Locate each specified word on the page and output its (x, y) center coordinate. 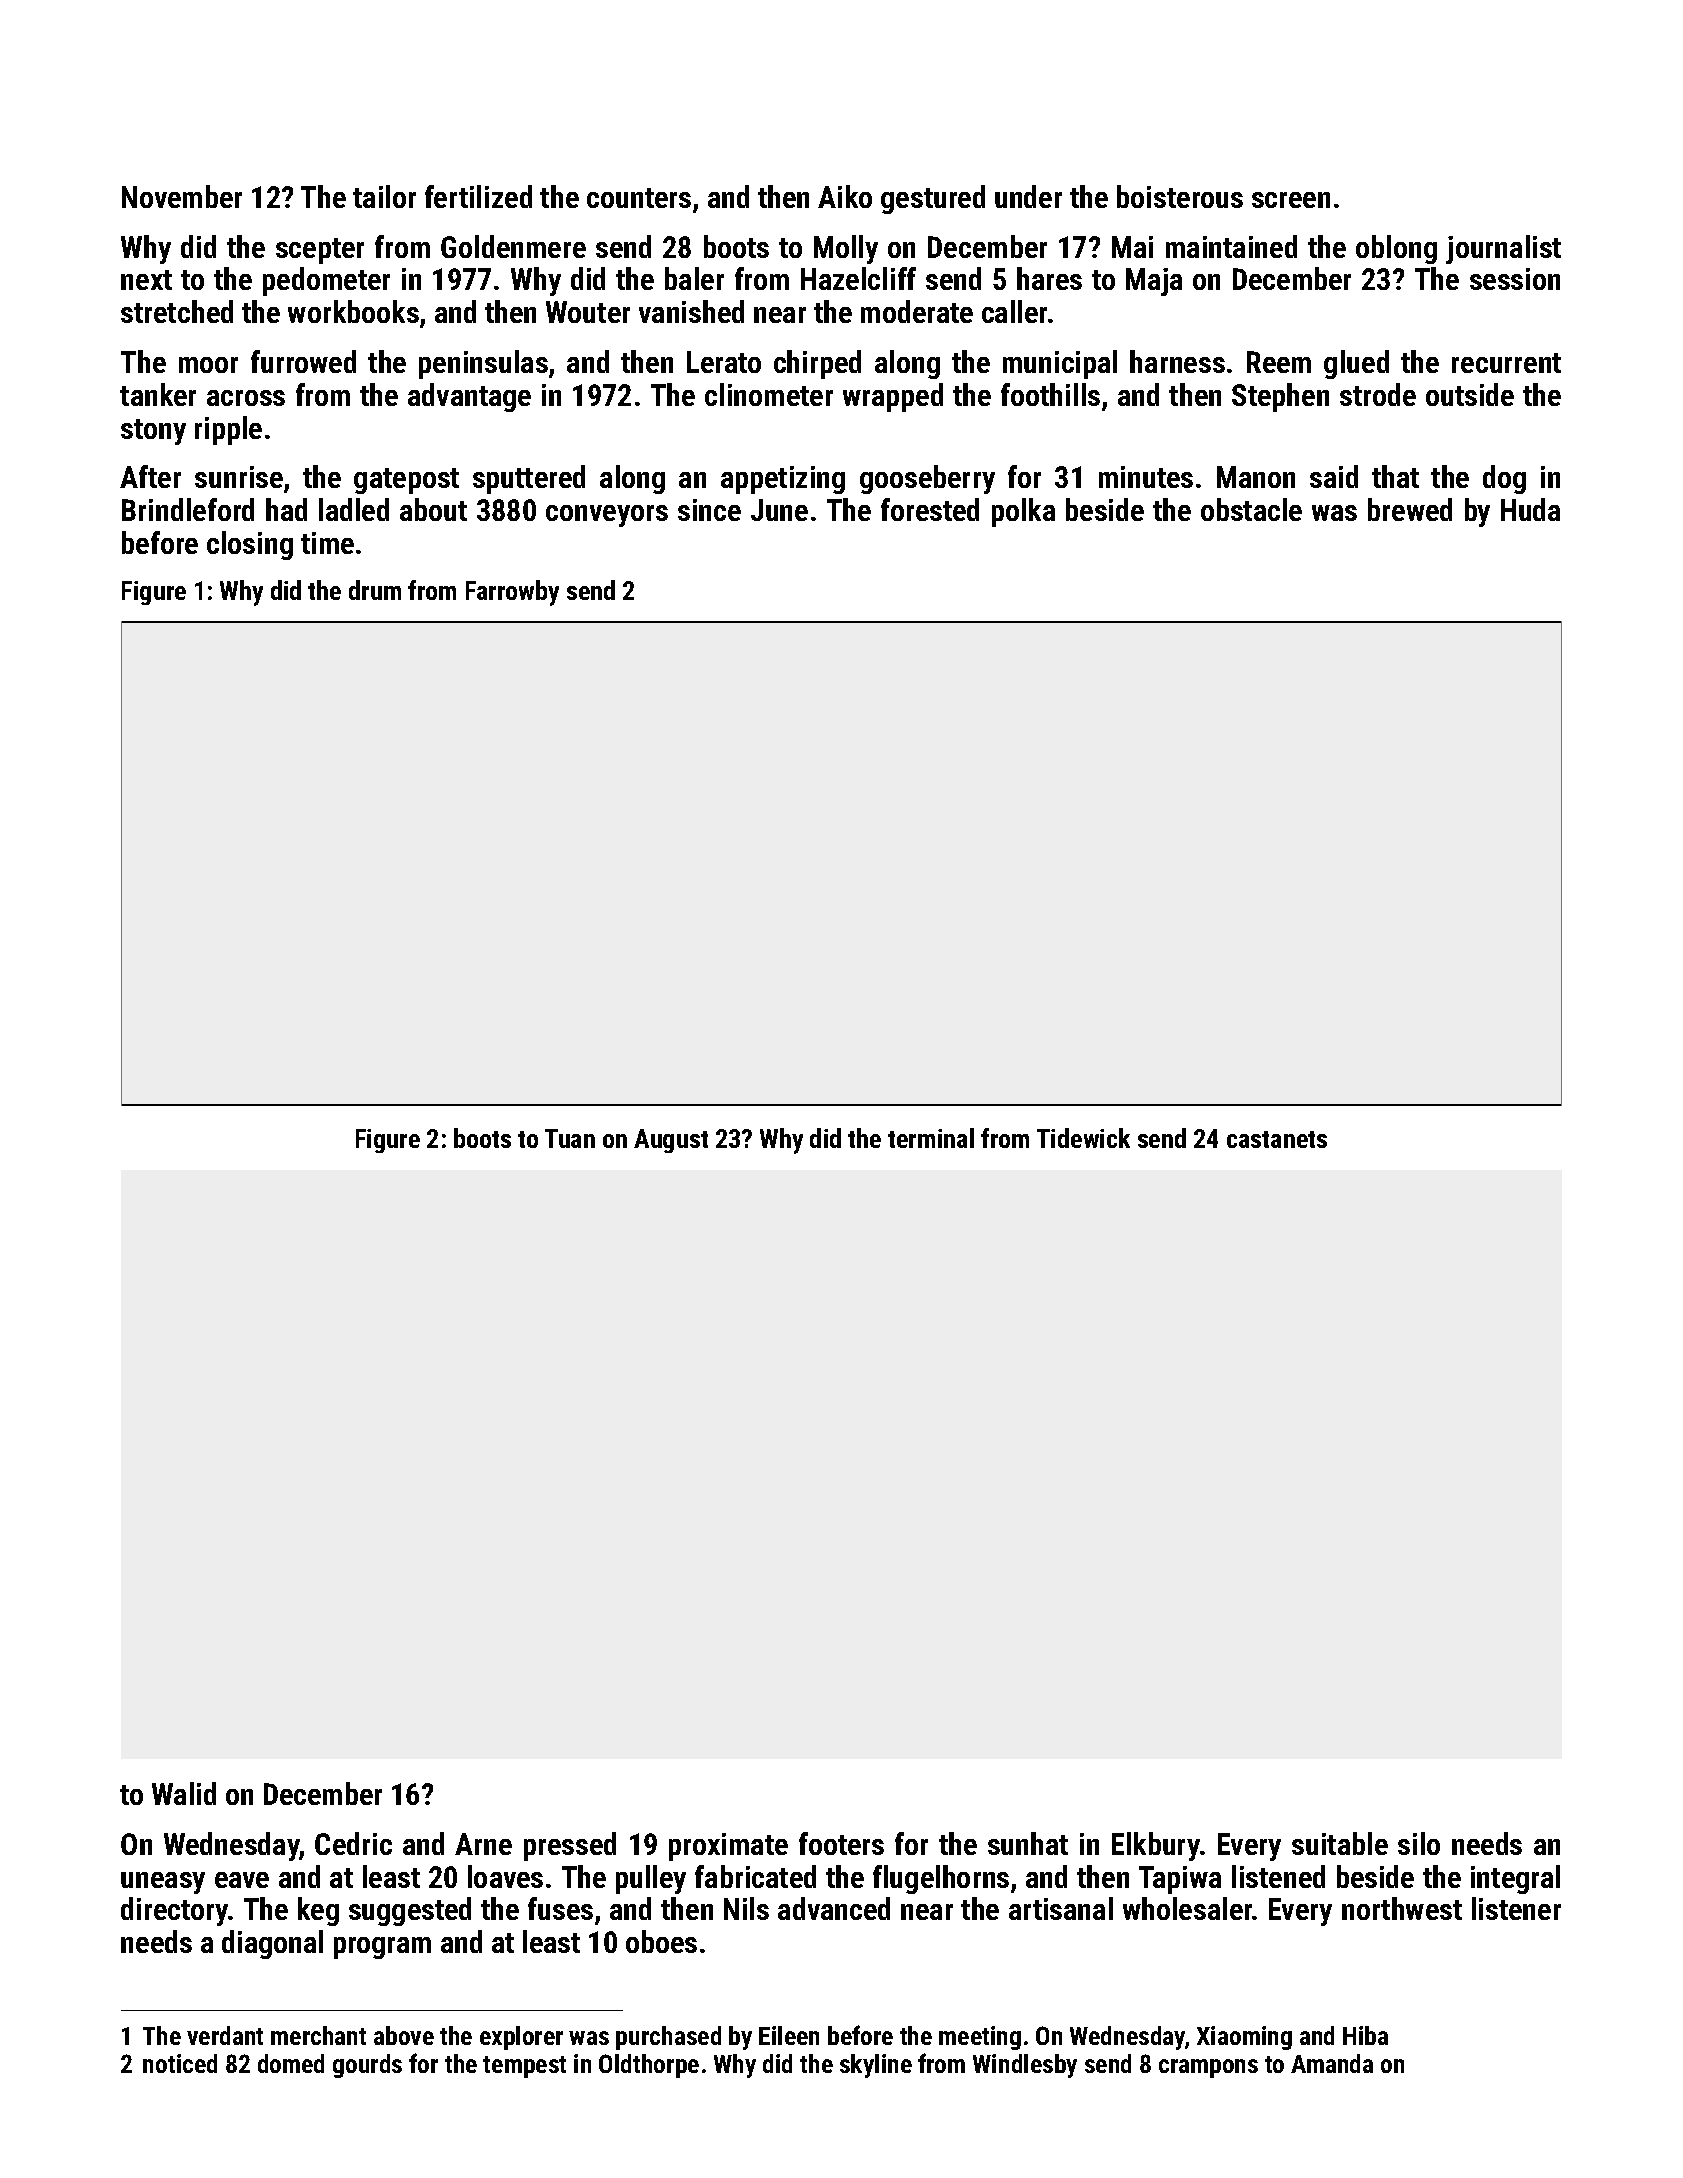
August (671, 1141)
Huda (1530, 509)
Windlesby (1025, 2066)
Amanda (1332, 2063)
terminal (931, 1138)
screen (1291, 200)
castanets (1277, 1139)
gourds (367, 2066)
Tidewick (1083, 1138)
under (1028, 196)
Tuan (570, 1138)
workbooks (353, 311)
